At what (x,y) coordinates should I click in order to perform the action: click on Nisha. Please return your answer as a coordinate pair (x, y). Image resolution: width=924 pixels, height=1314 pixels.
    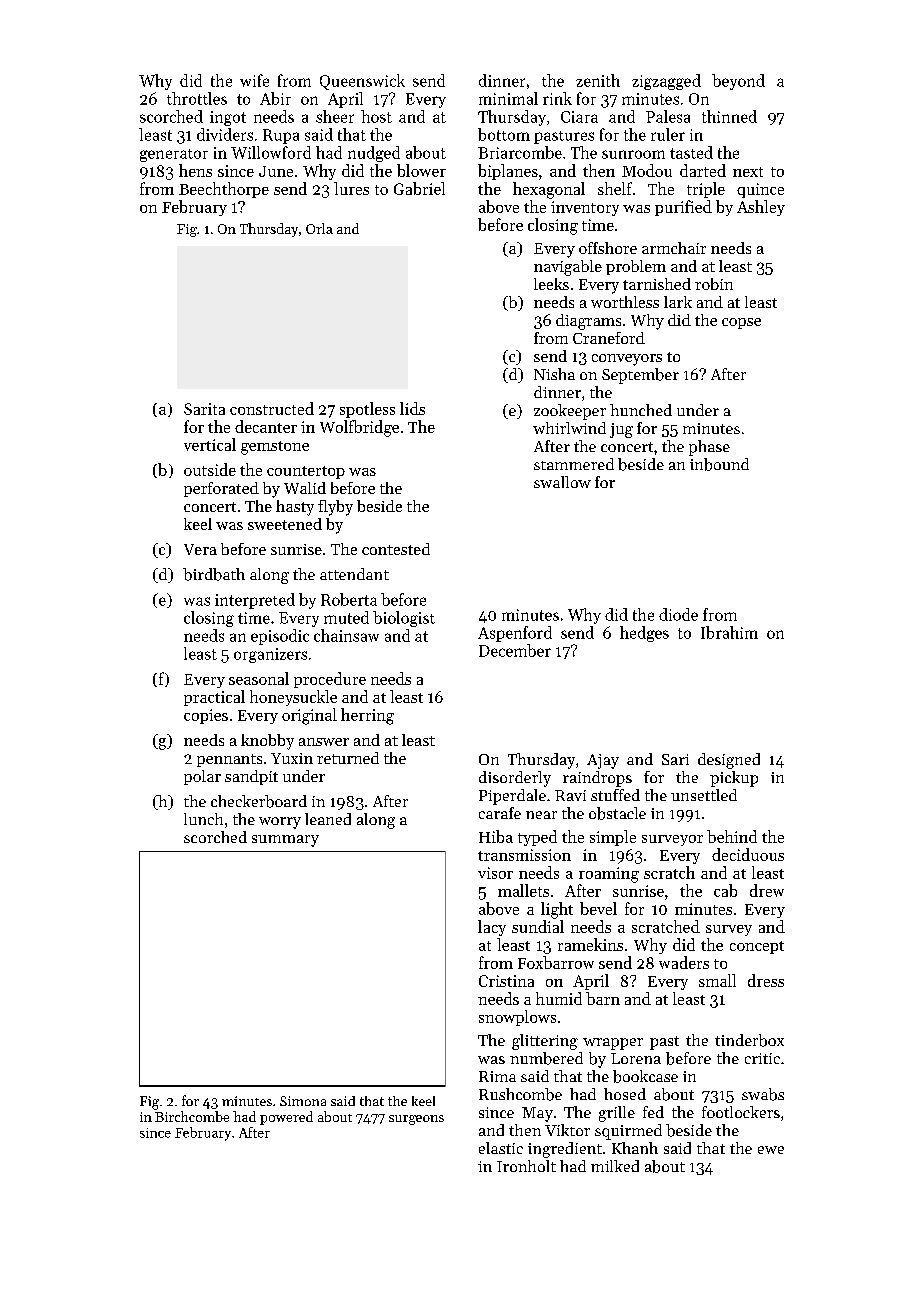
    Looking at the image, I should click on (554, 374).
